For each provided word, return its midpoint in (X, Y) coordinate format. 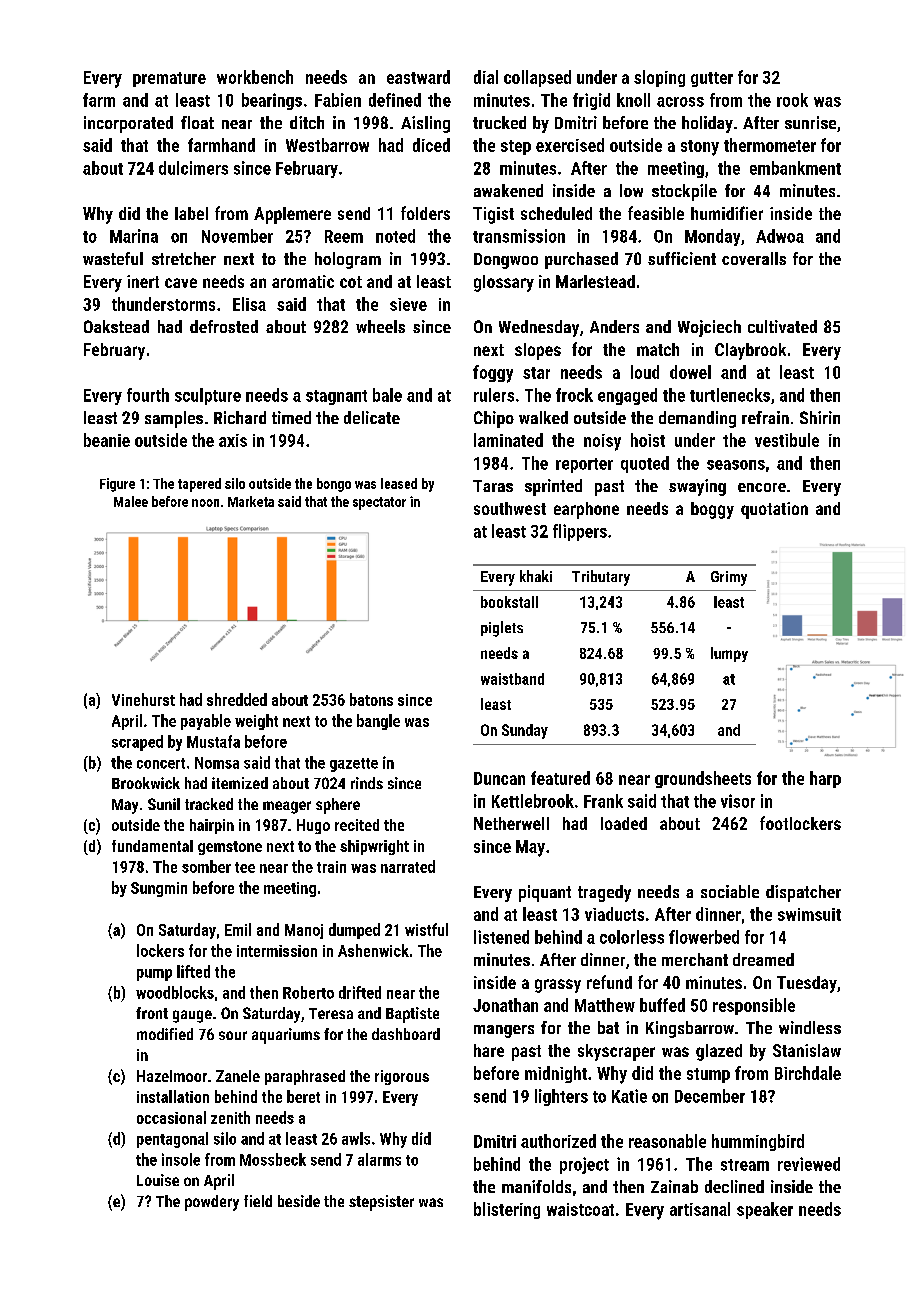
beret (303, 1096)
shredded (237, 699)
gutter (712, 79)
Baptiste (412, 1015)
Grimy (729, 578)
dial (486, 77)
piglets (502, 629)
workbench (255, 77)
